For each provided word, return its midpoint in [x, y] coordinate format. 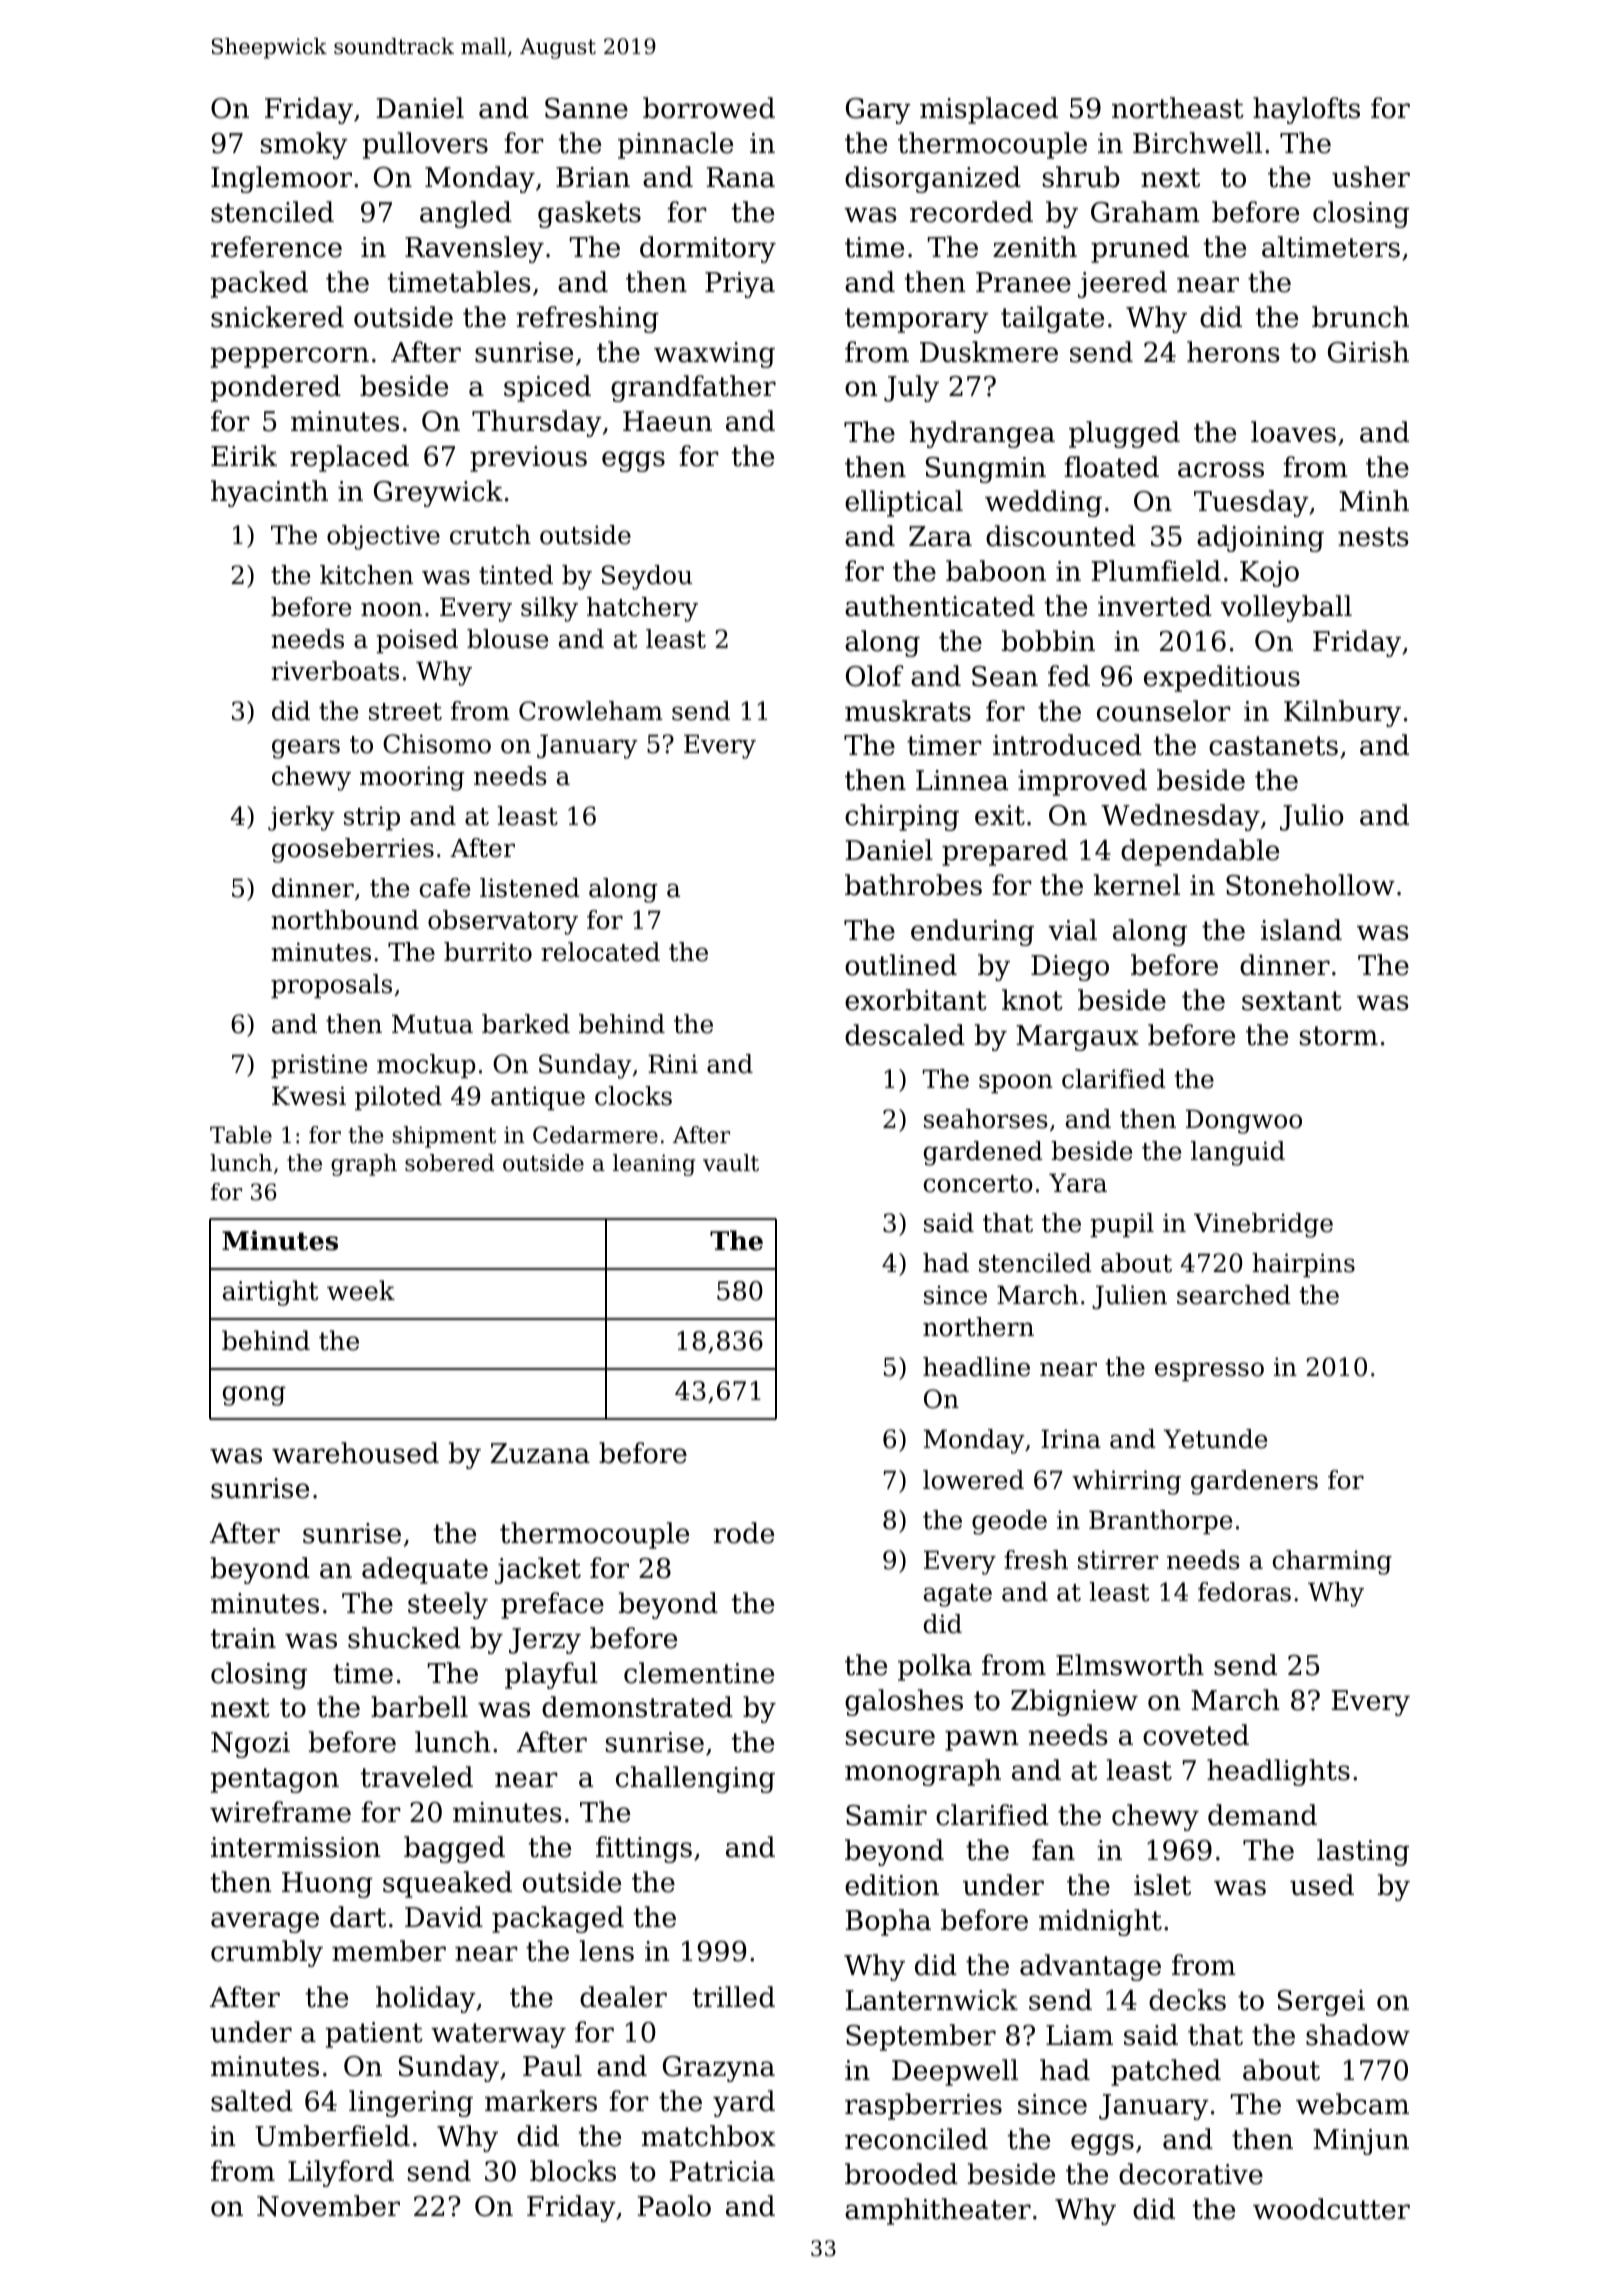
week [361, 1290]
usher [1371, 177]
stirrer [1118, 1560]
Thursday [537, 423]
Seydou [647, 577]
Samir [886, 1815]
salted [252, 2101]
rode [743, 1533]
